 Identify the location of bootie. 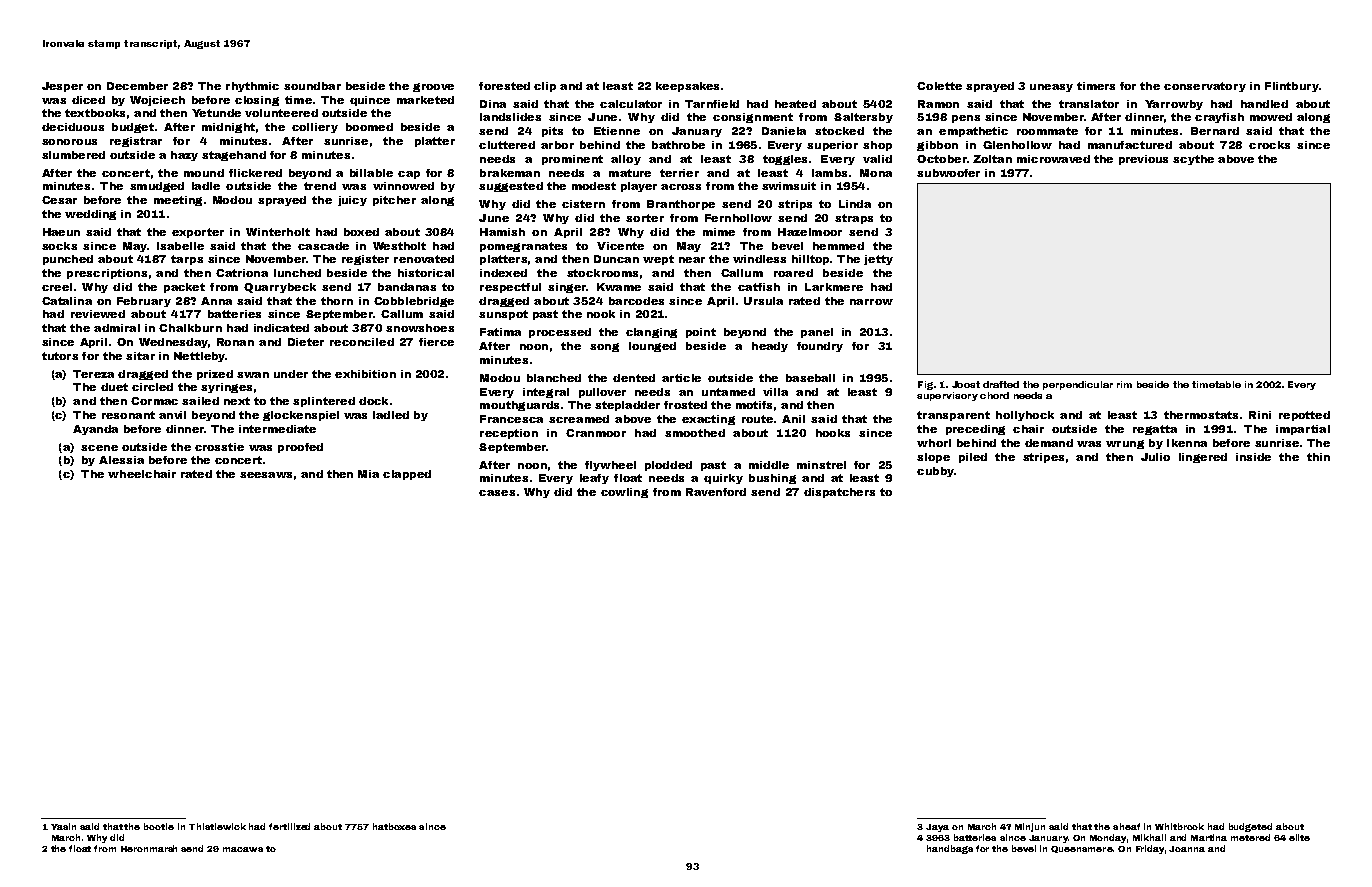
(159, 826).
